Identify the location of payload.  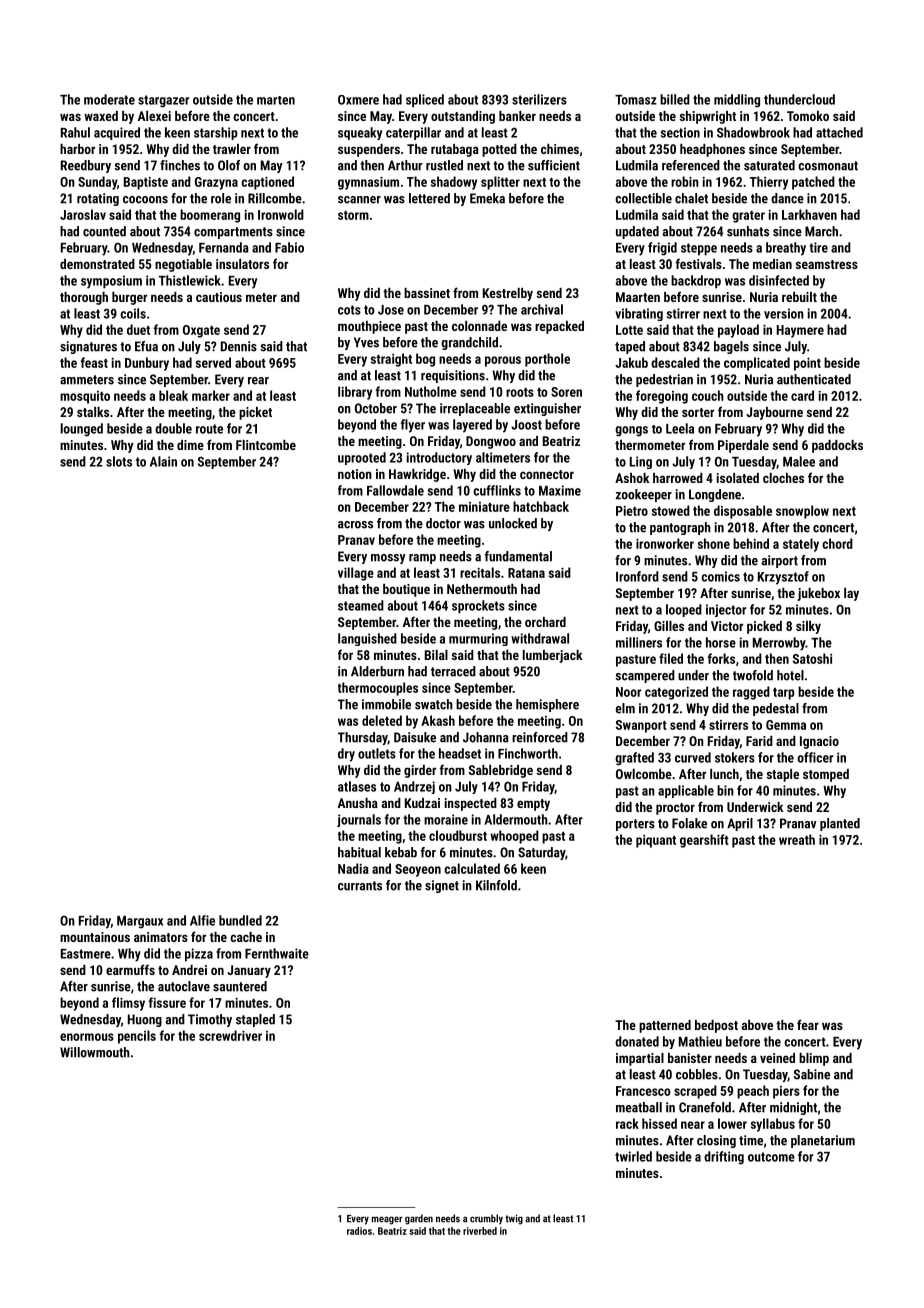
(738, 331).
